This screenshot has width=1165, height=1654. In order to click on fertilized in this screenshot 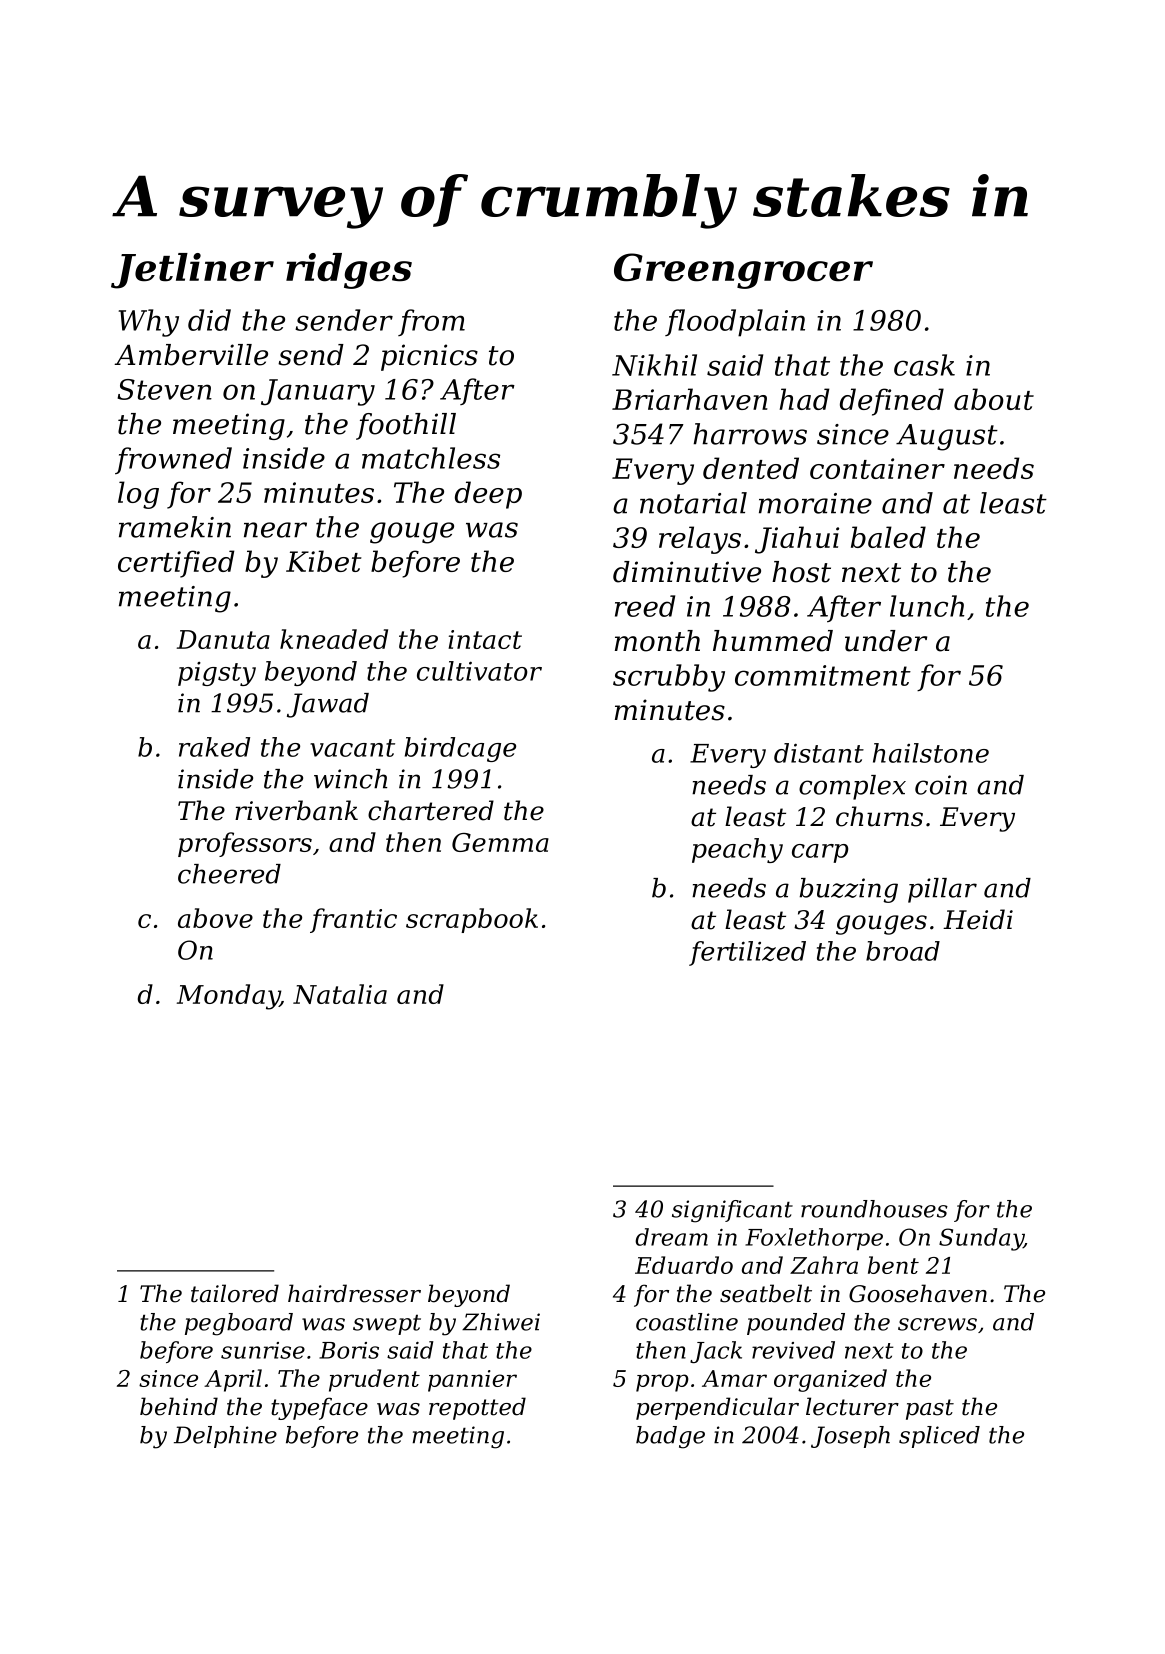, I will do `click(747, 953)`.
